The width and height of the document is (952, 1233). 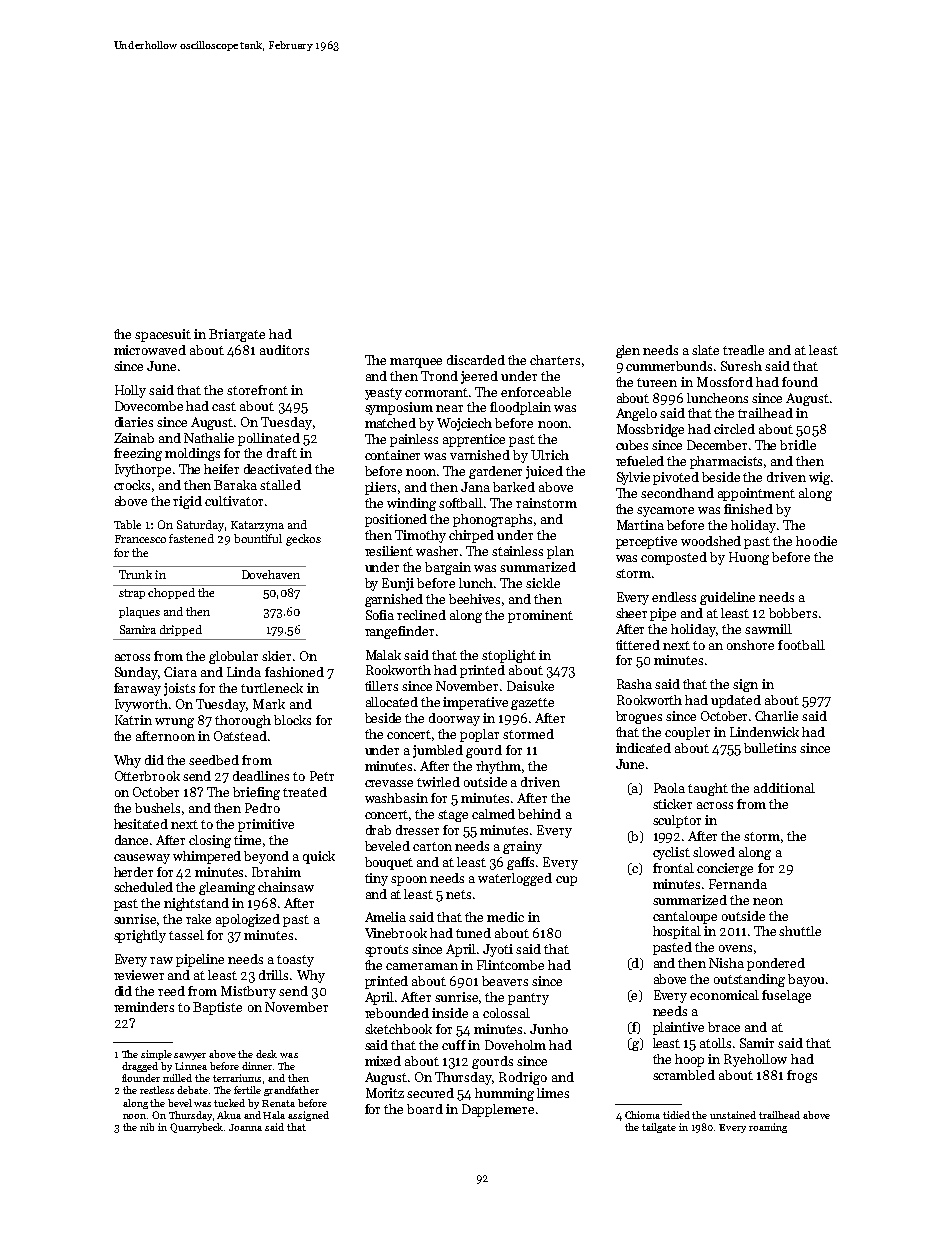 What do you see at coordinates (398, 584) in the document?
I see `Eunji` at bounding box center [398, 584].
